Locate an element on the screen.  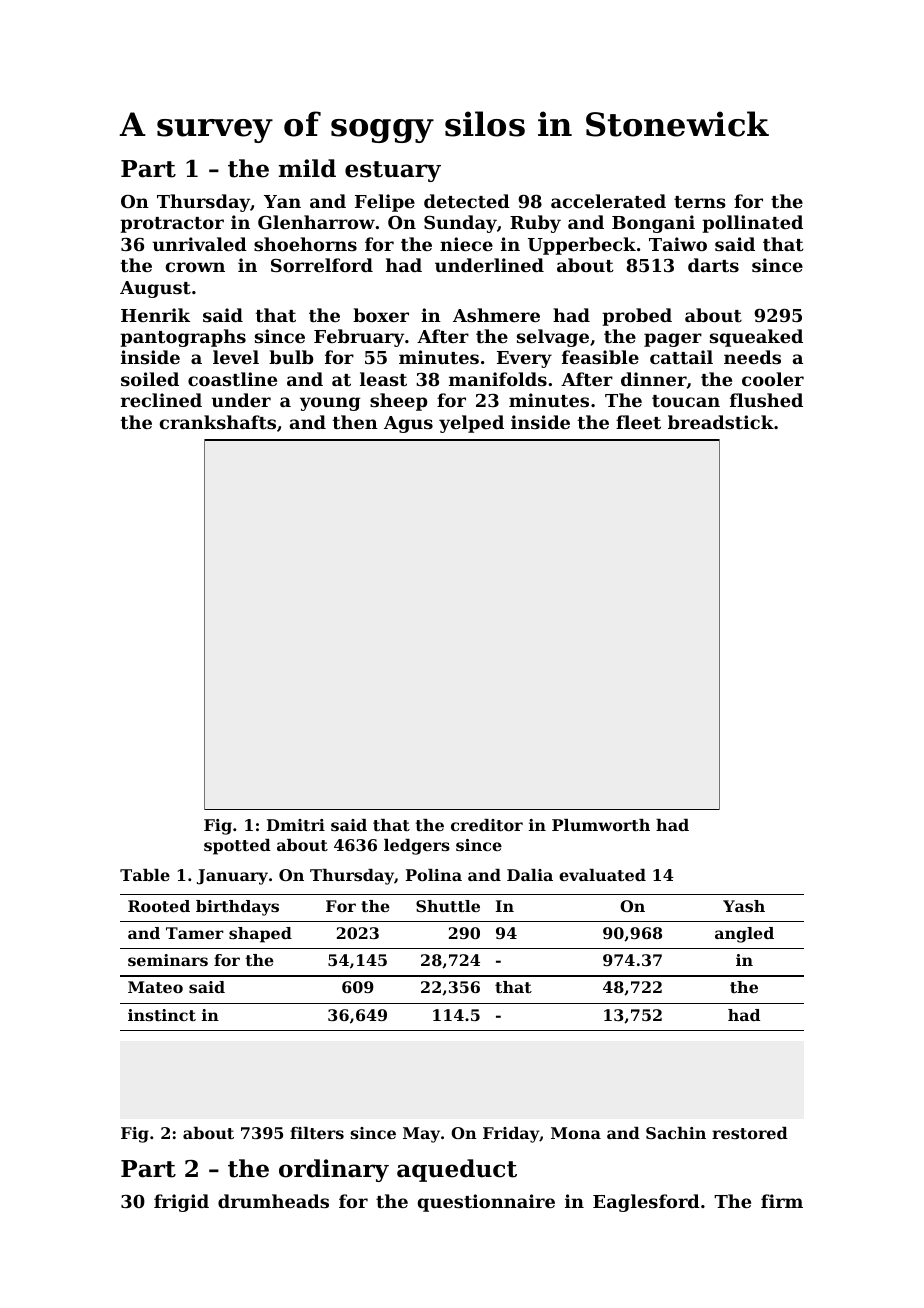
yelped is located at coordinates (471, 424).
